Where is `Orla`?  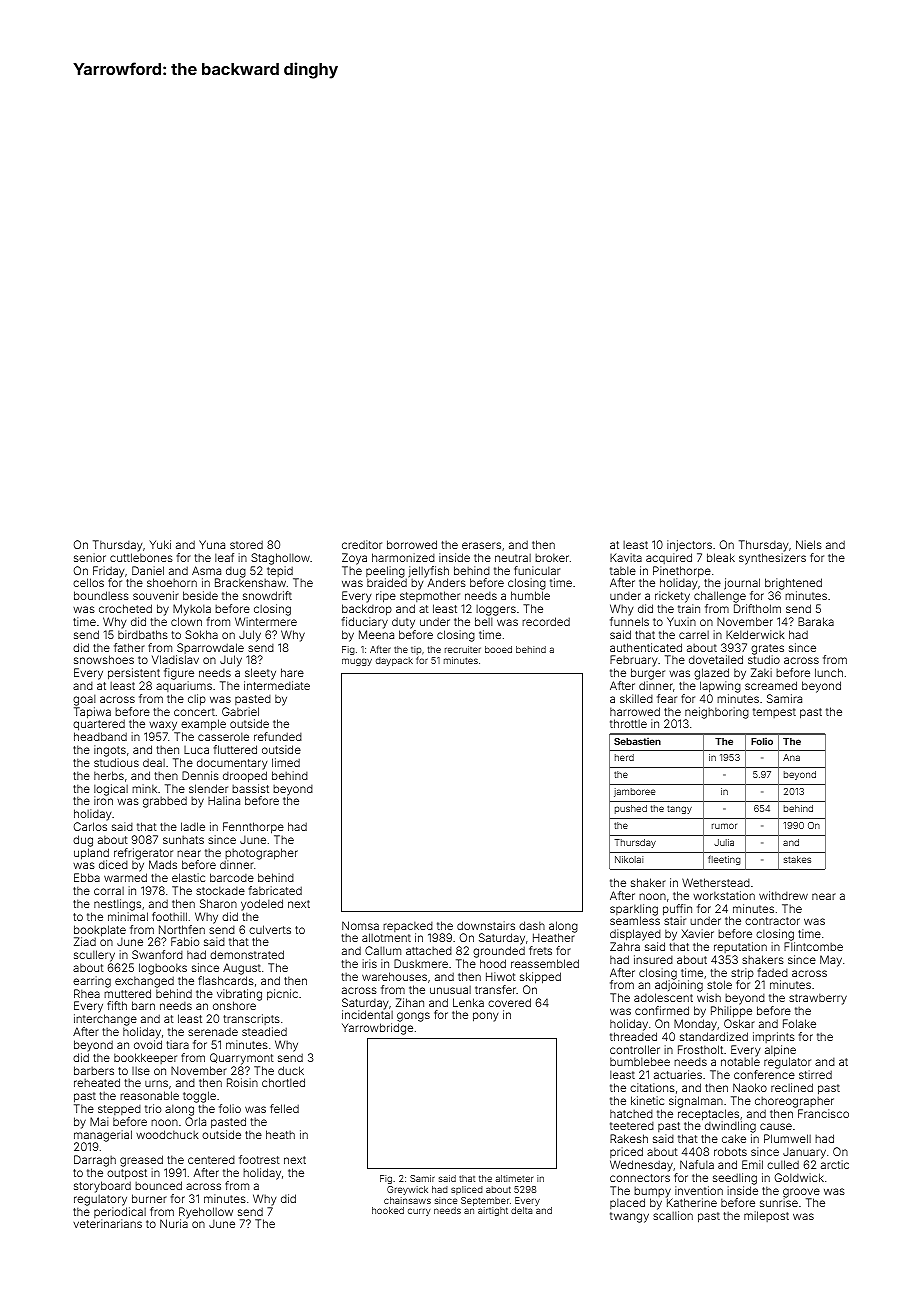 Orla is located at coordinates (195, 1121).
